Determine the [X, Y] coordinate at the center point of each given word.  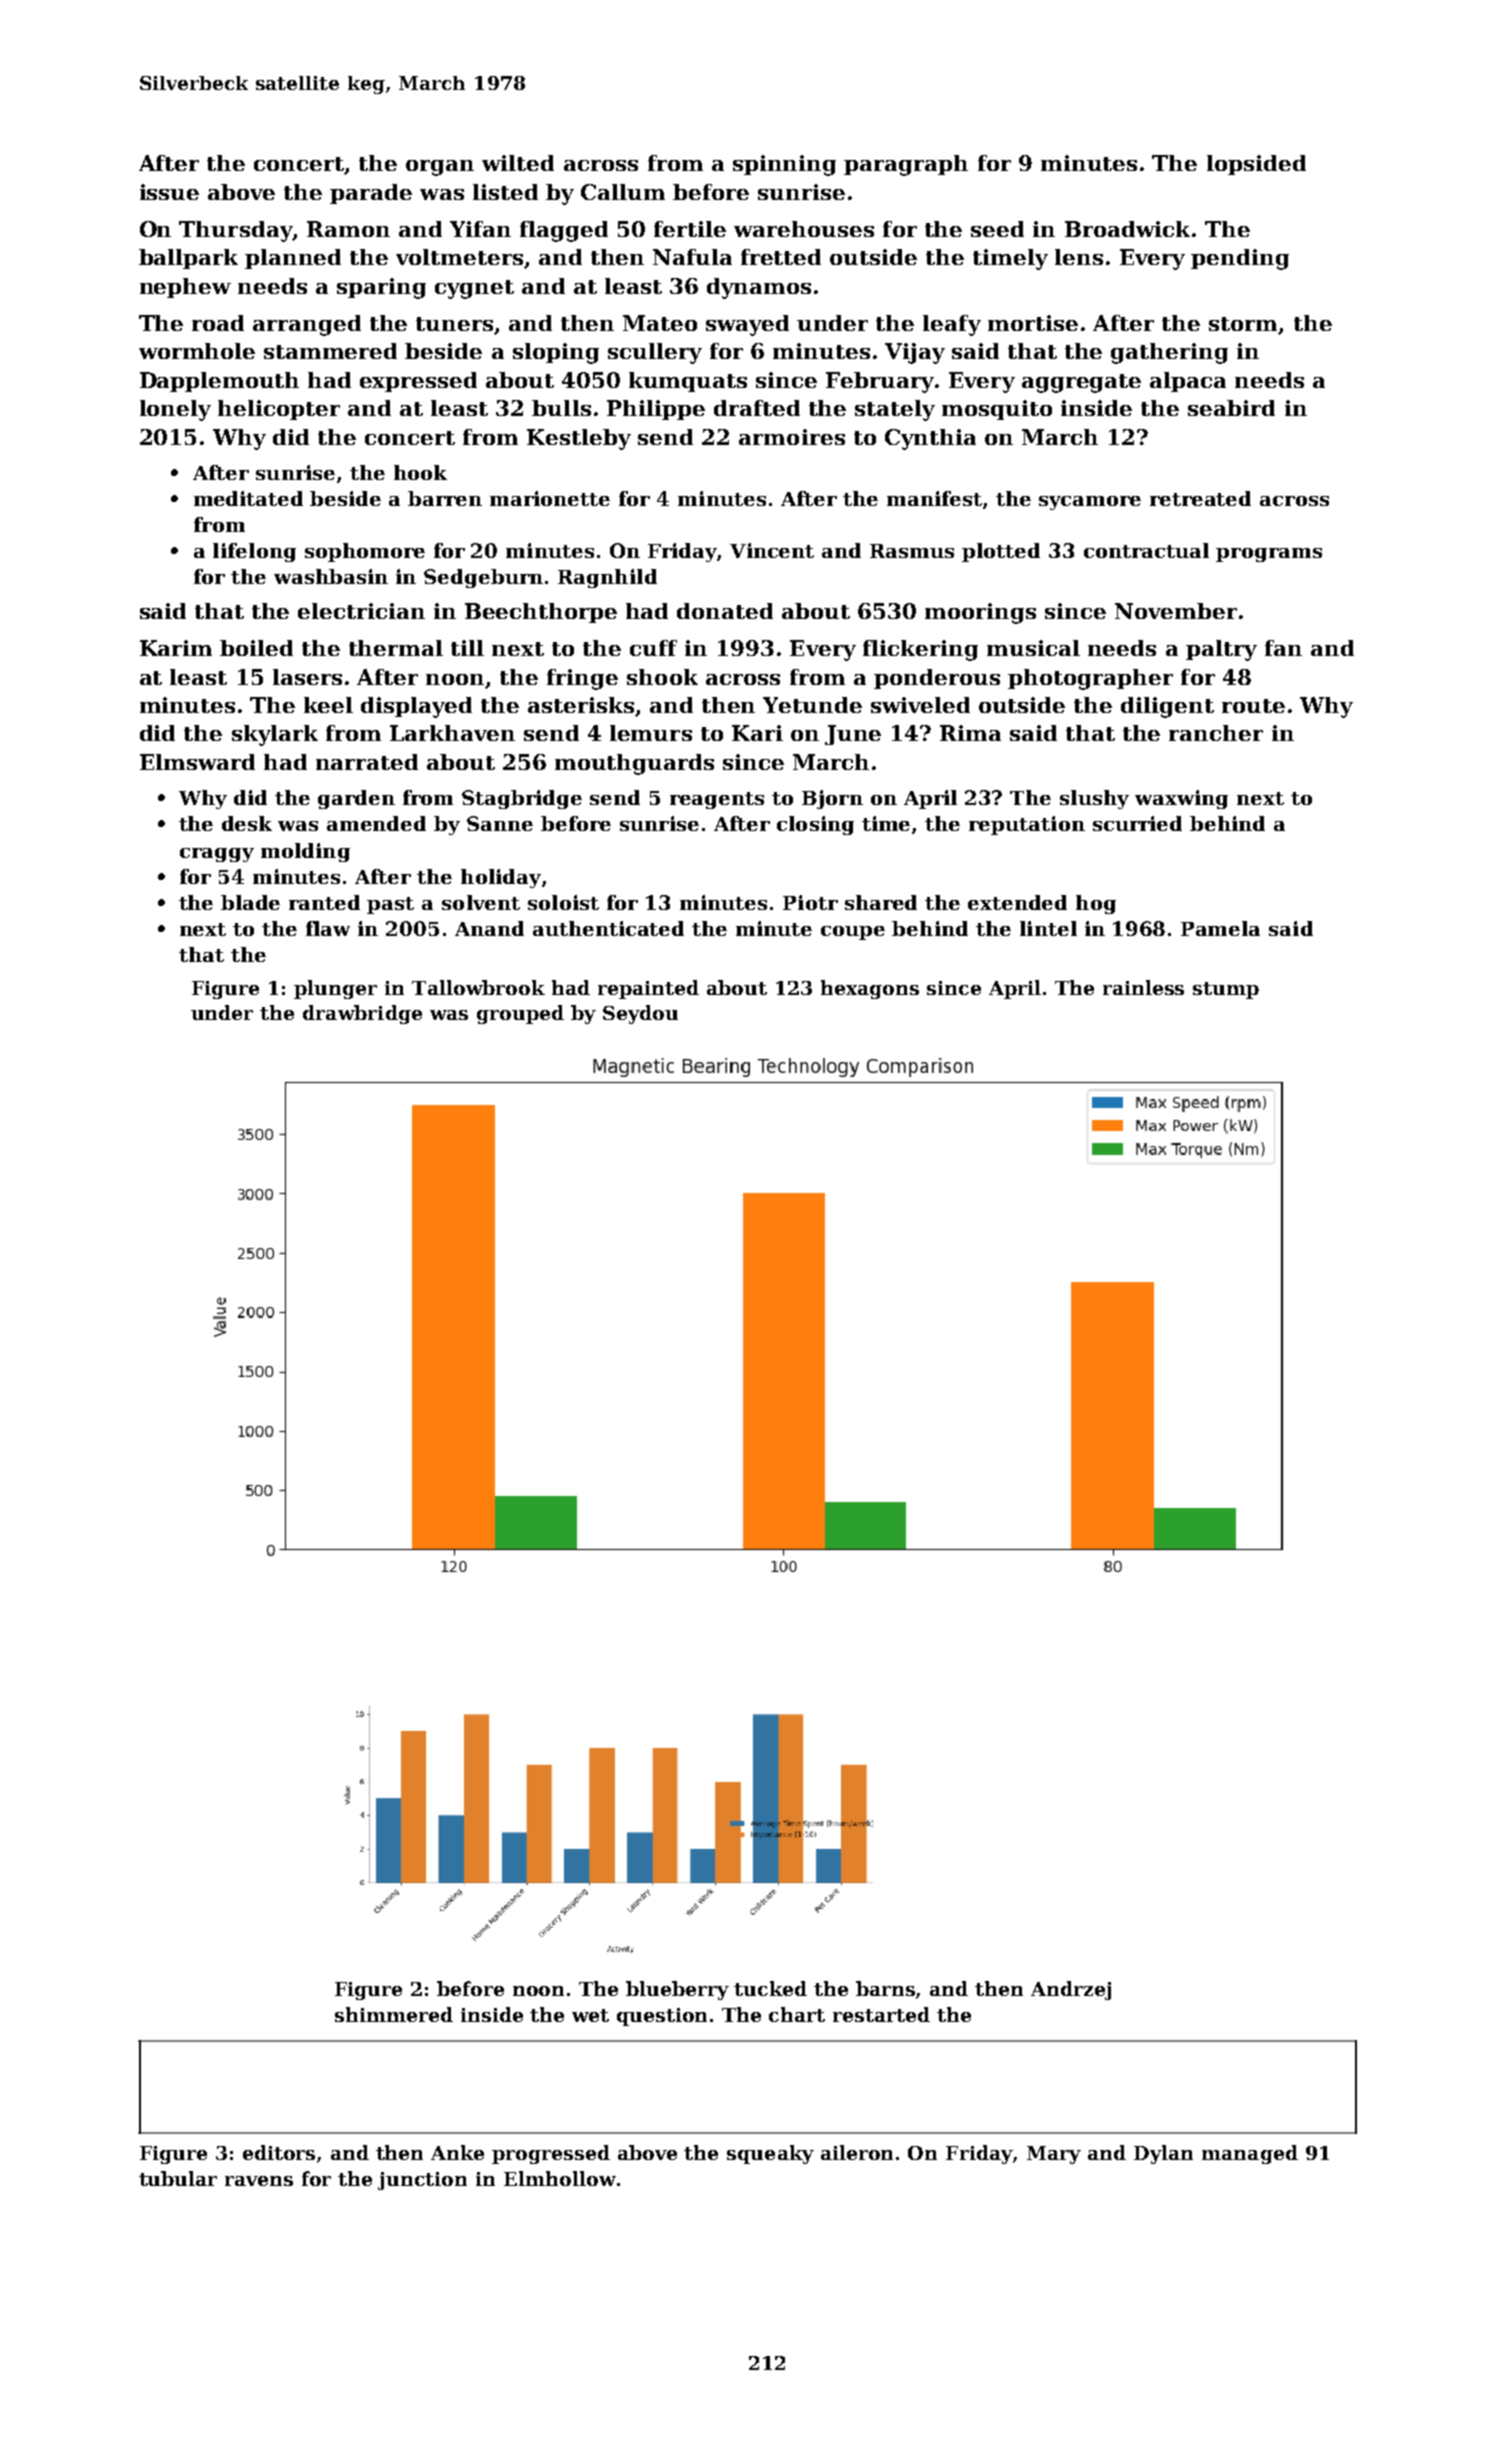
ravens [259, 2181]
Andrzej [1071, 1990]
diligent [1167, 707]
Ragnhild [607, 578]
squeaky [770, 2154]
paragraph [906, 165]
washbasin [331, 576]
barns [885, 1988]
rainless [1143, 987]
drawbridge [362, 1014]
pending [1240, 259]
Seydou [640, 1014]
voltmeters [459, 257]
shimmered [394, 2014]
